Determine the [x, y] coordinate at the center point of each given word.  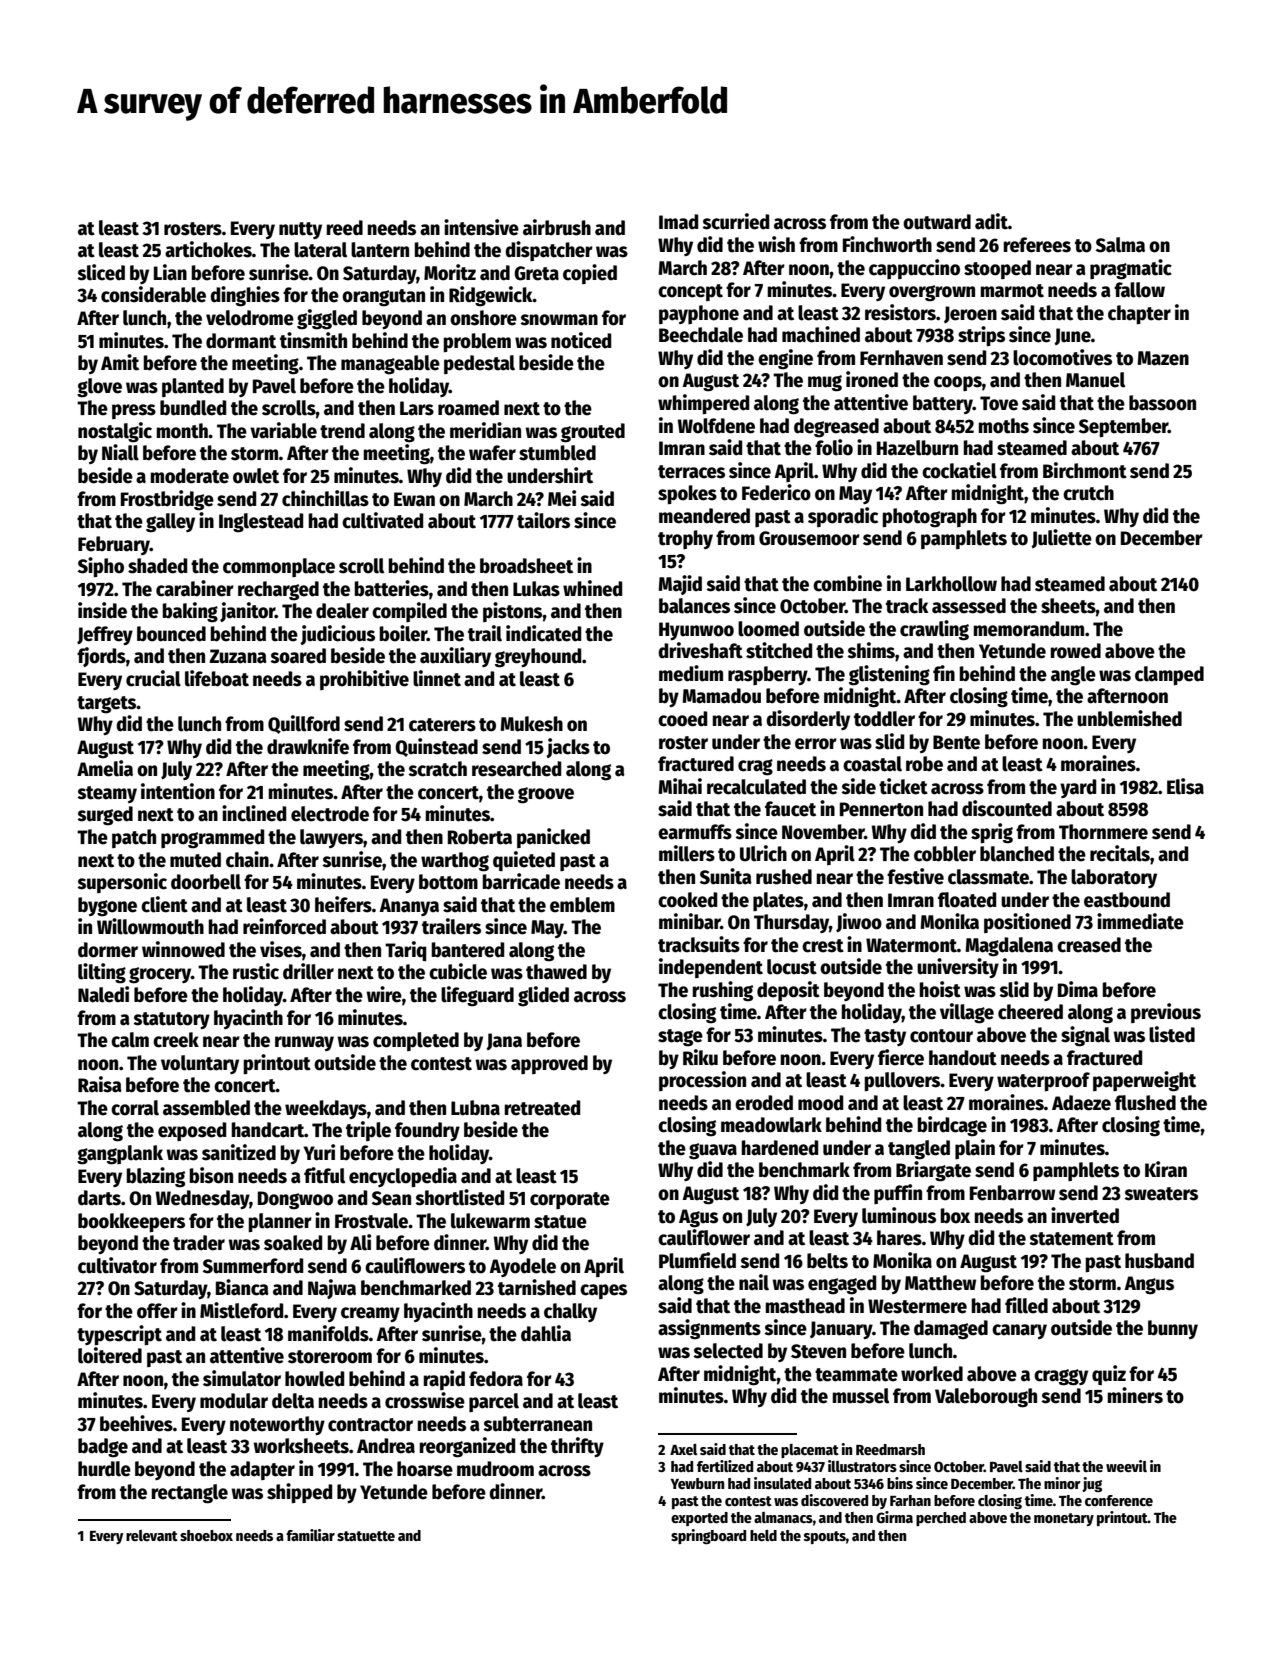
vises [281, 949]
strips [981, 336]
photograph [929, 518]
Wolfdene [716, 426]
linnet [437, 678]
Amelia [105, 768]
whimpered [703, 404]
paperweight [1144, 1081]
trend [342, 431]
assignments [709, 1329]
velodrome [250, 318]
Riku [700, 1057]
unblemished [1129, 718]
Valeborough [986, 1398]
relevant [152, 1535]
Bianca [242, 1287]
